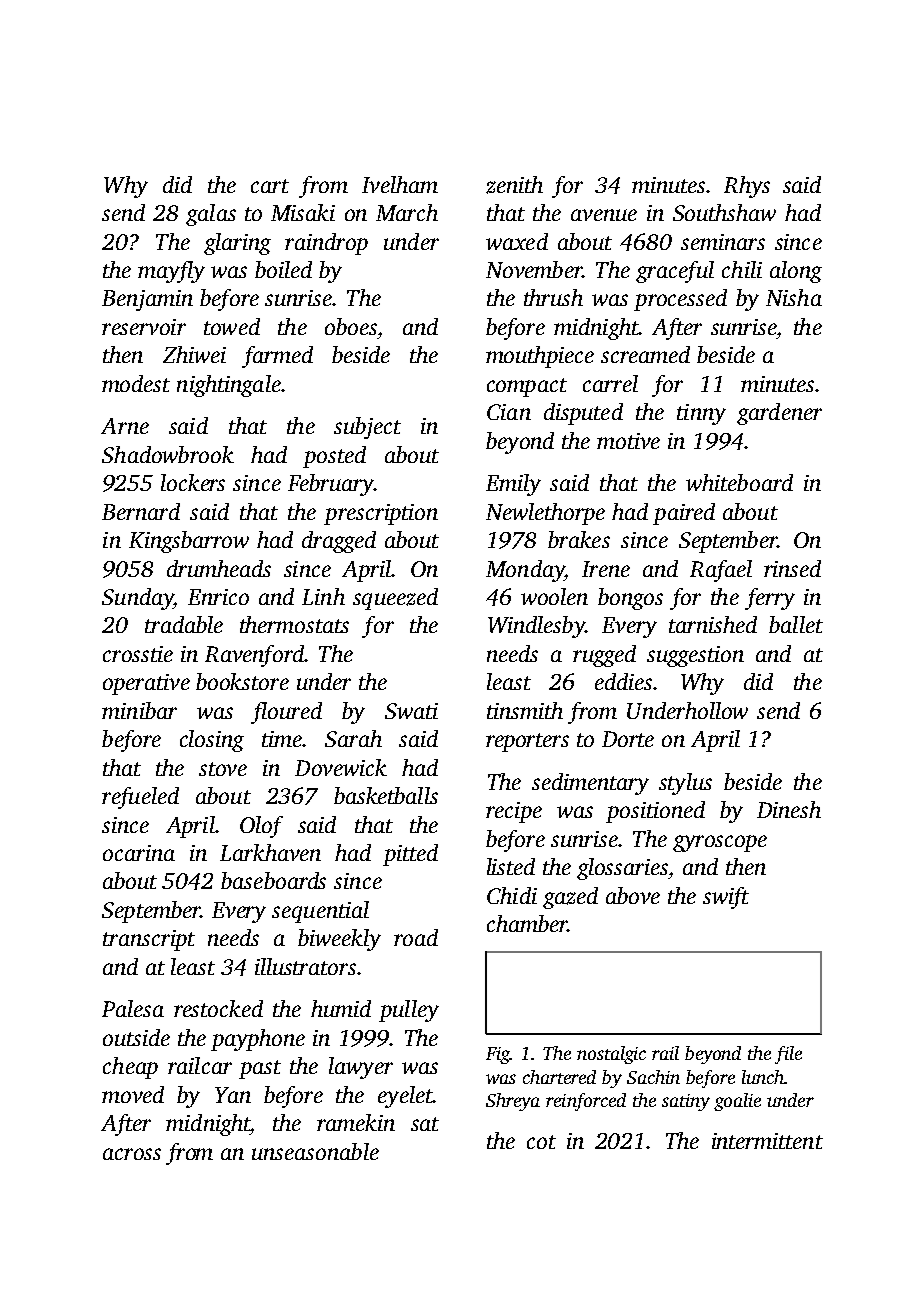  Describe the element at coordinates (633, 895) in the image. I see `above` at that location.
